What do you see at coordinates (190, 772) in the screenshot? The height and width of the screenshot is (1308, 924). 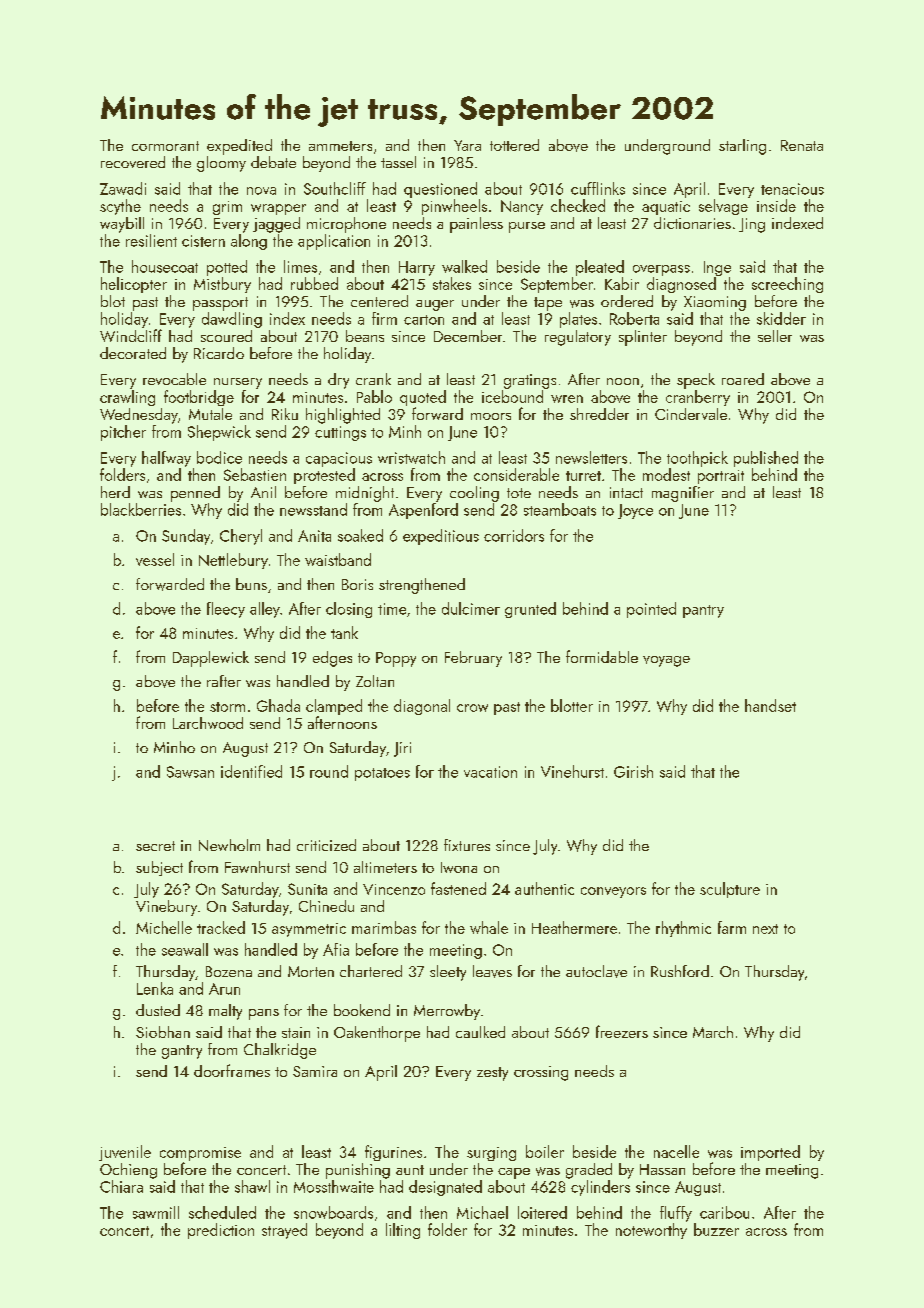 I see `Sawsan` at bounding box center [190, 772].
